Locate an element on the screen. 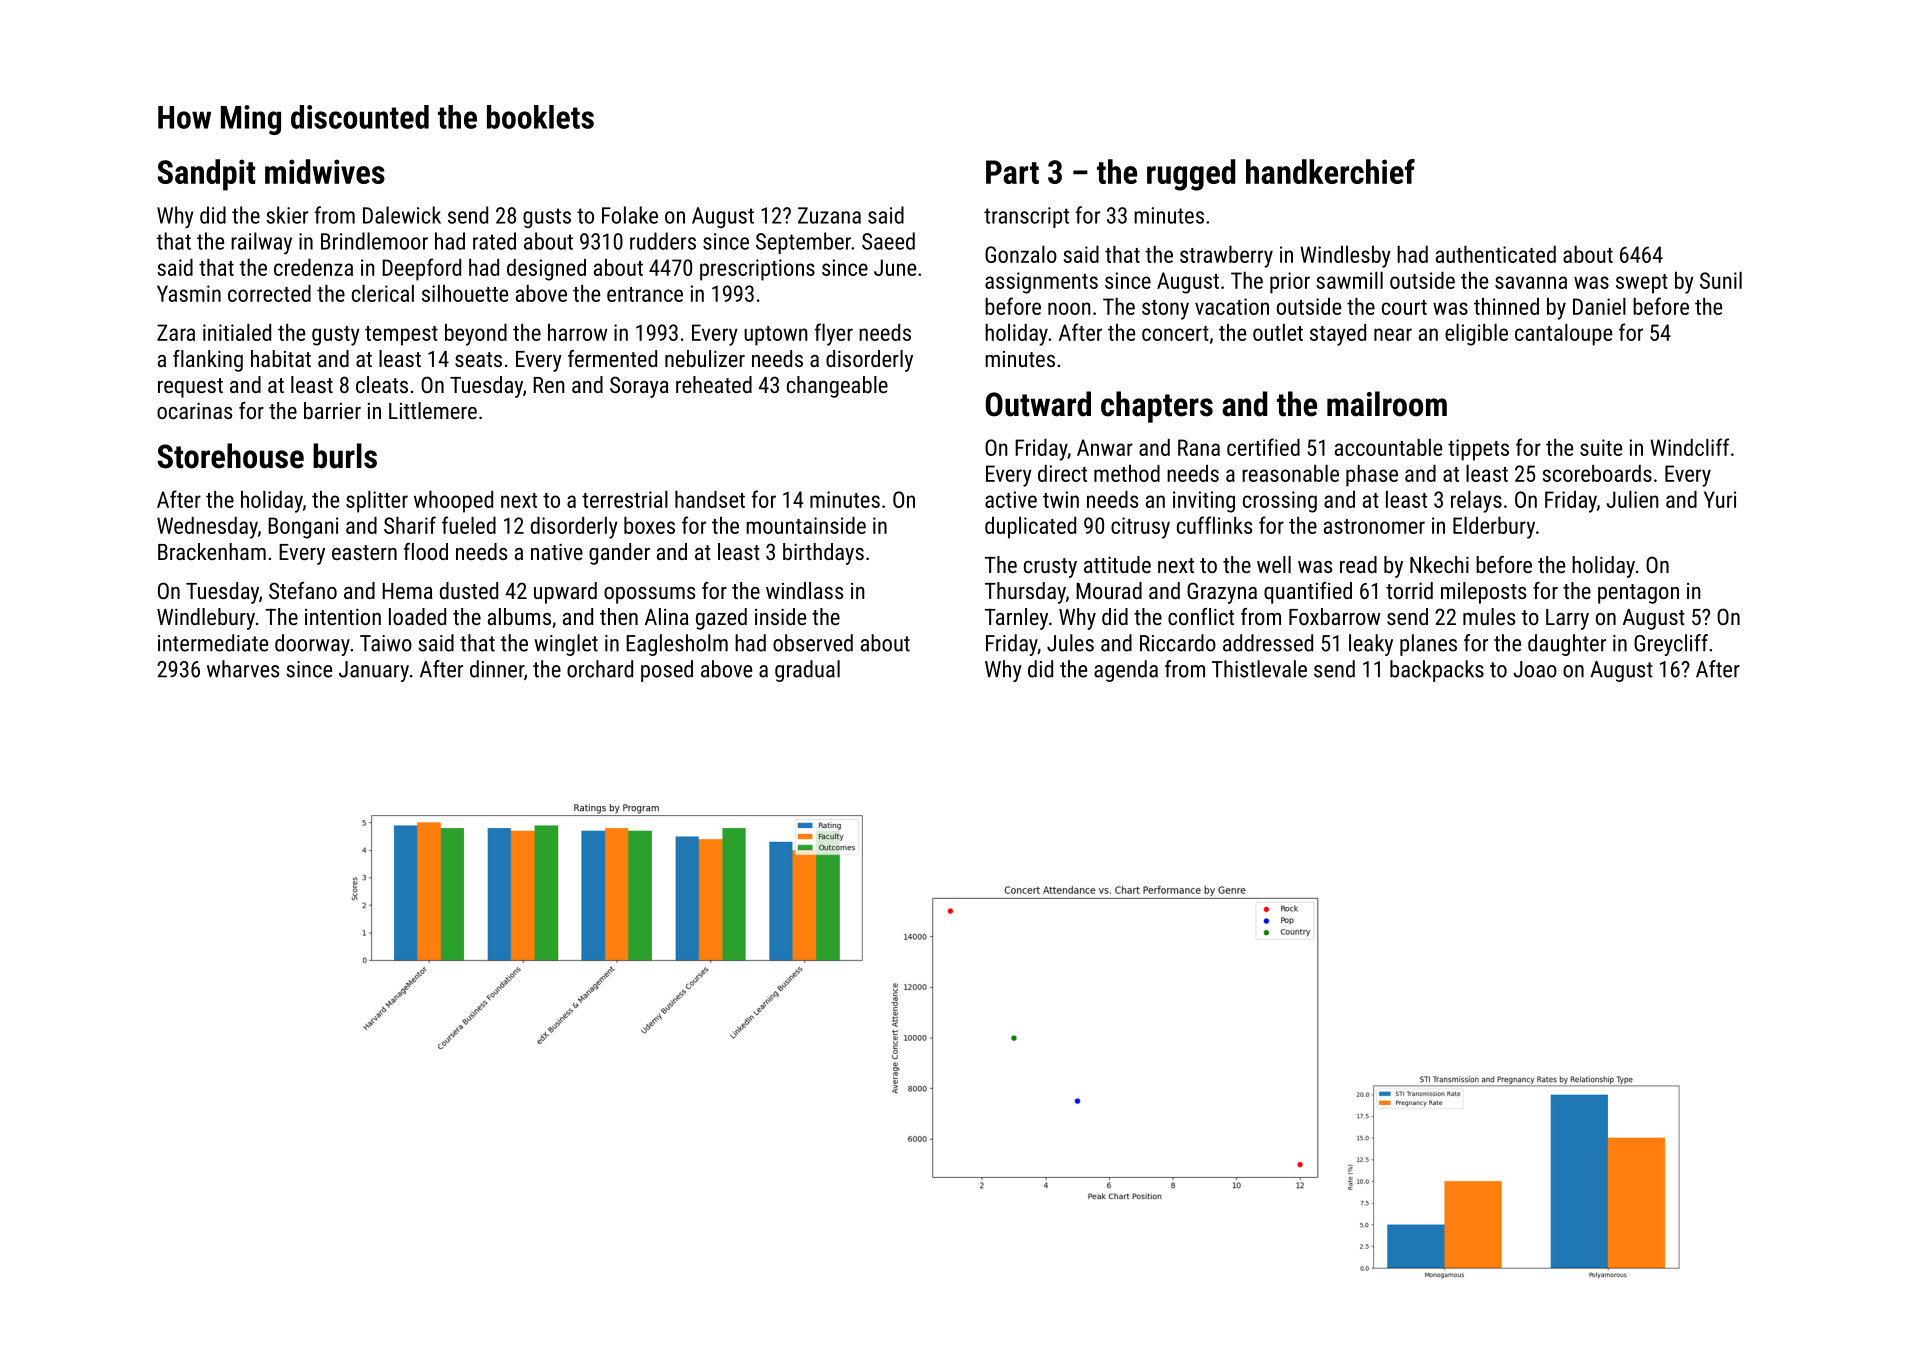  Yuri is located at coordinates (1720, 499).
